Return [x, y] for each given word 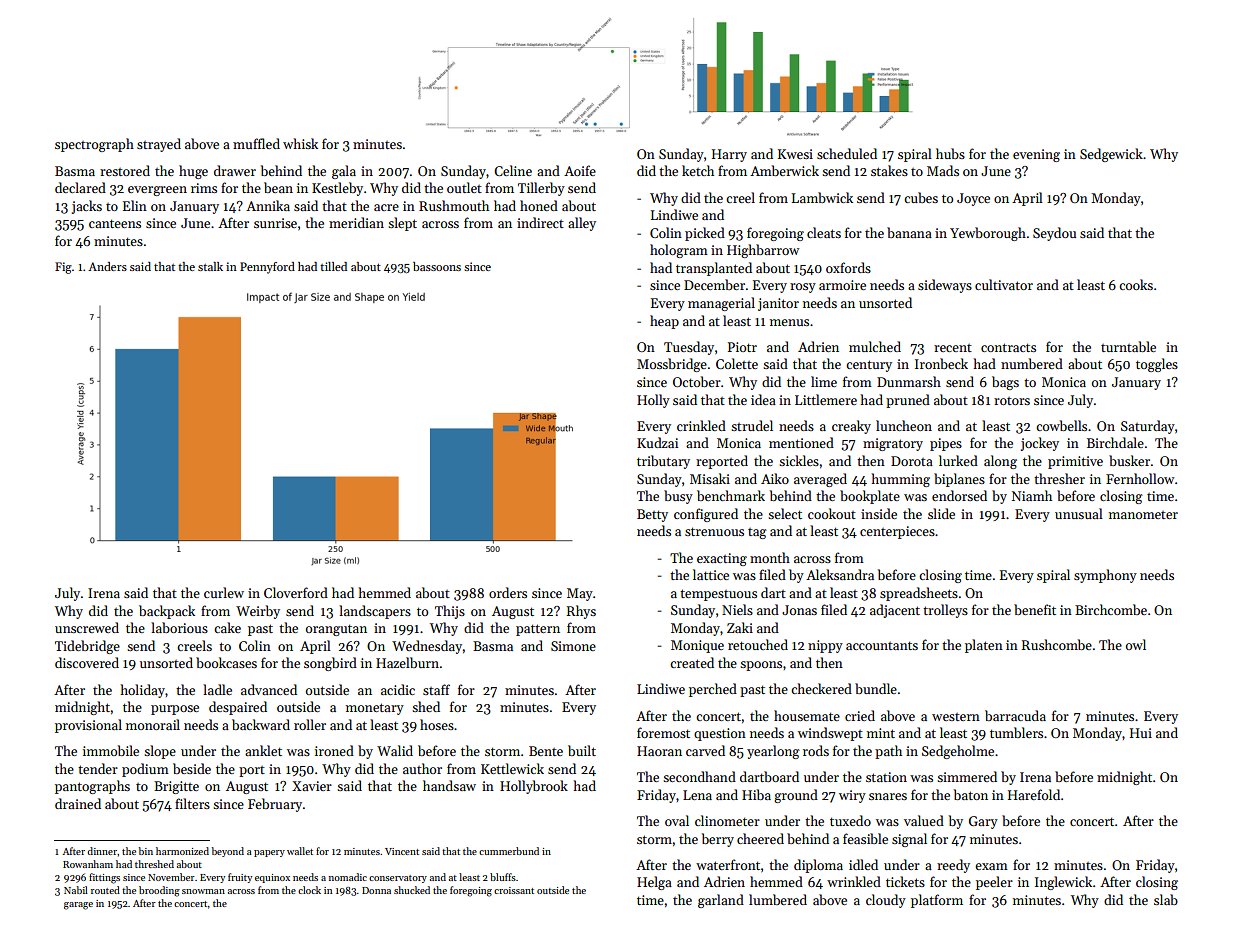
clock [309, 890]
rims [204, 188]
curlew [224, 592]
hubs [950, 153]
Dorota [912, 461]
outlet [464, 187]
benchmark [731, 495]
